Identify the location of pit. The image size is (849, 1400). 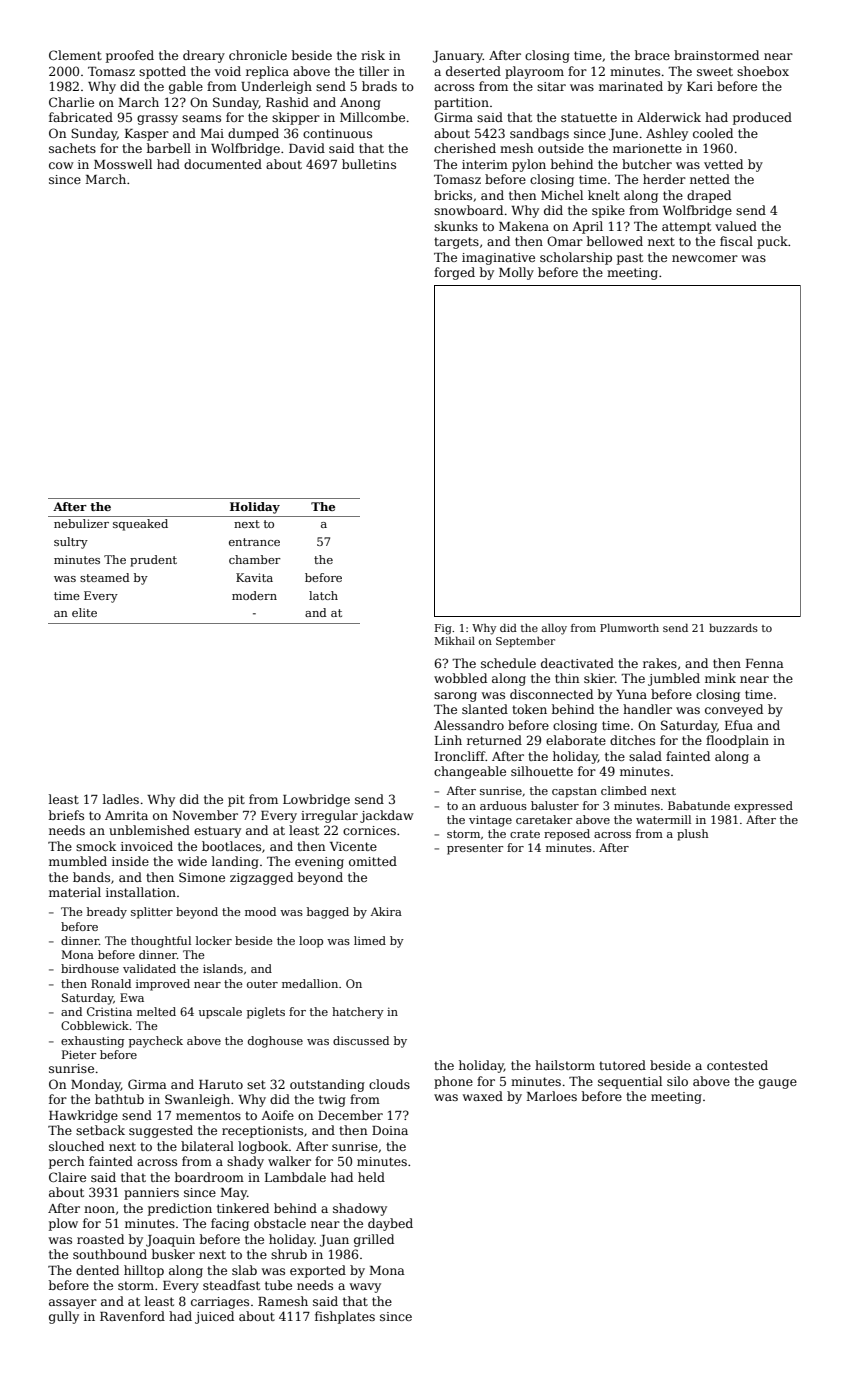
(236, 801).
